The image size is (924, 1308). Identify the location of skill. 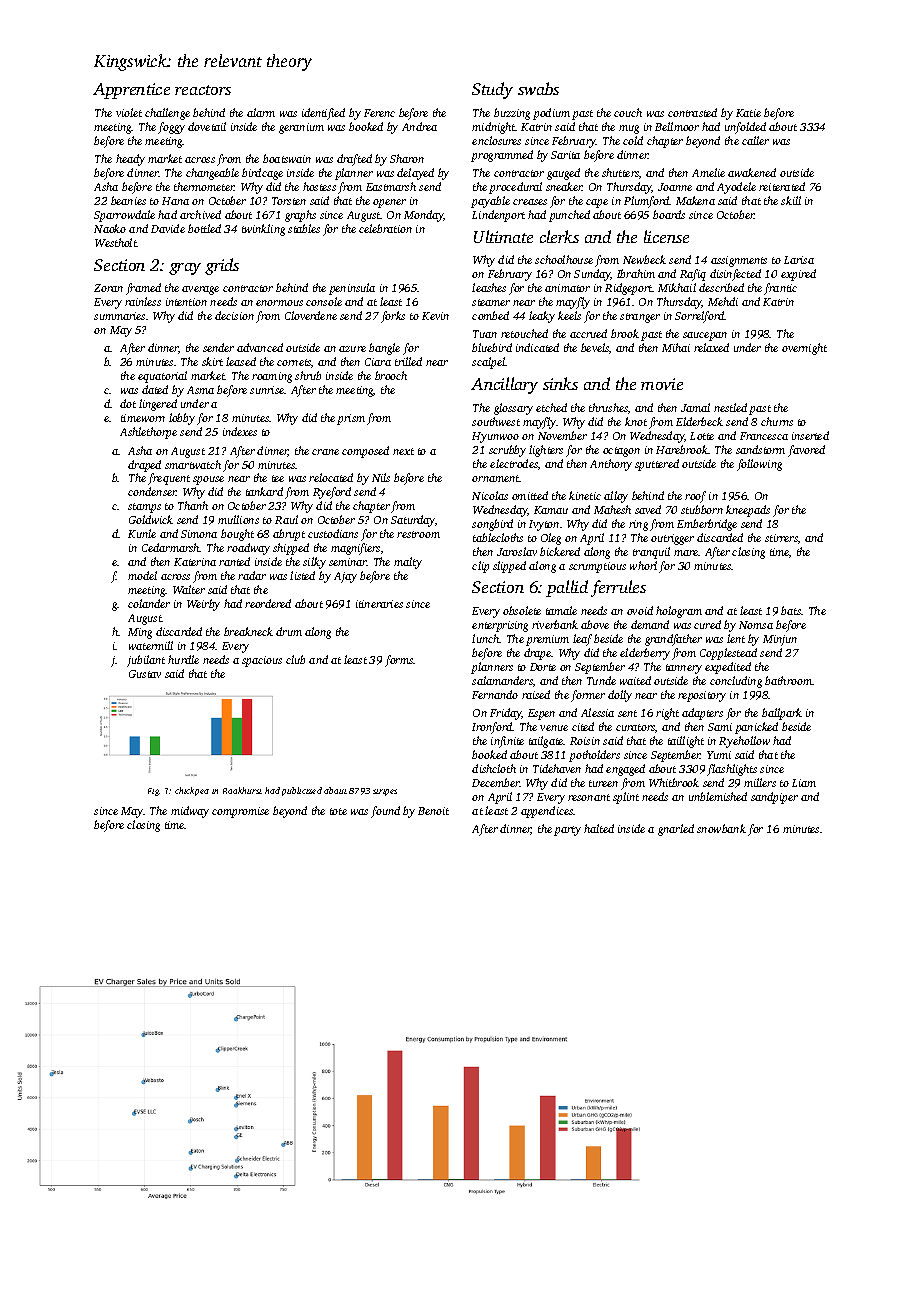
(791, 200).
